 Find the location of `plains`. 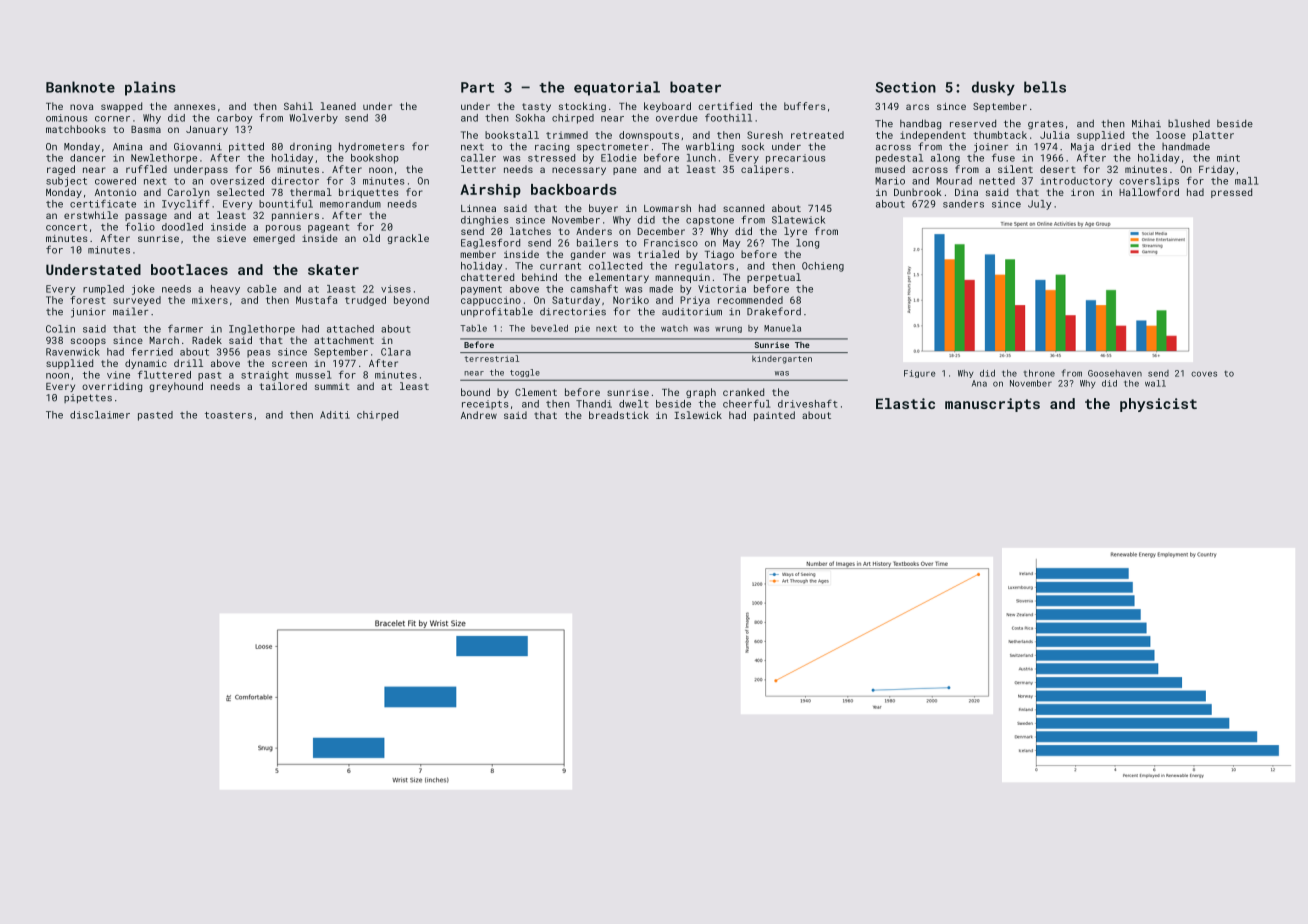

plains is located at coordinates (150, 88).
